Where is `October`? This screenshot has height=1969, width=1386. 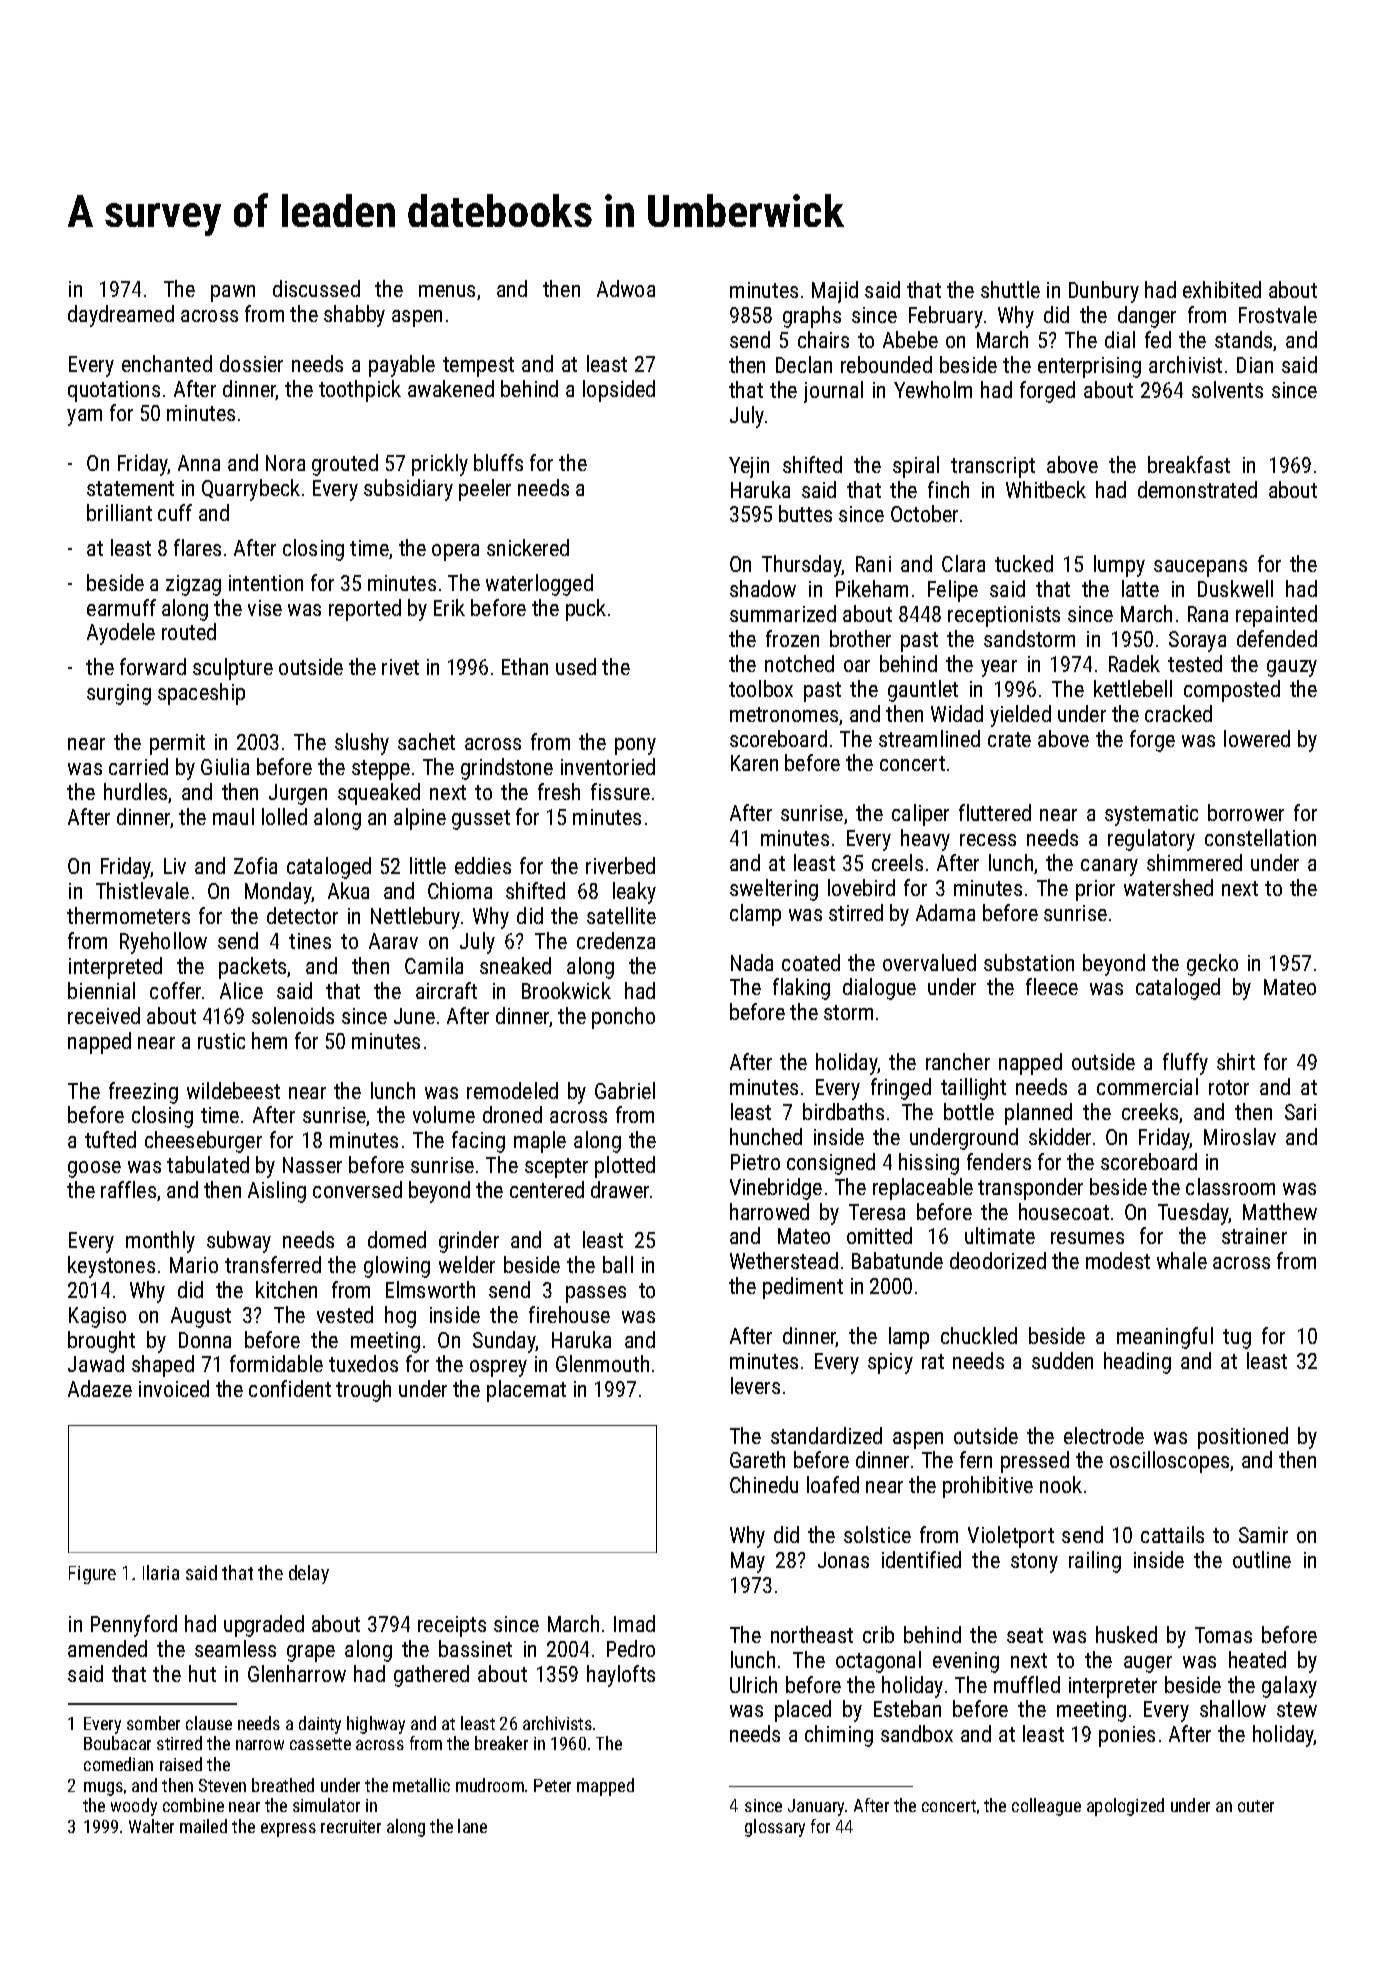 October is located at coordinates (924, 513).
